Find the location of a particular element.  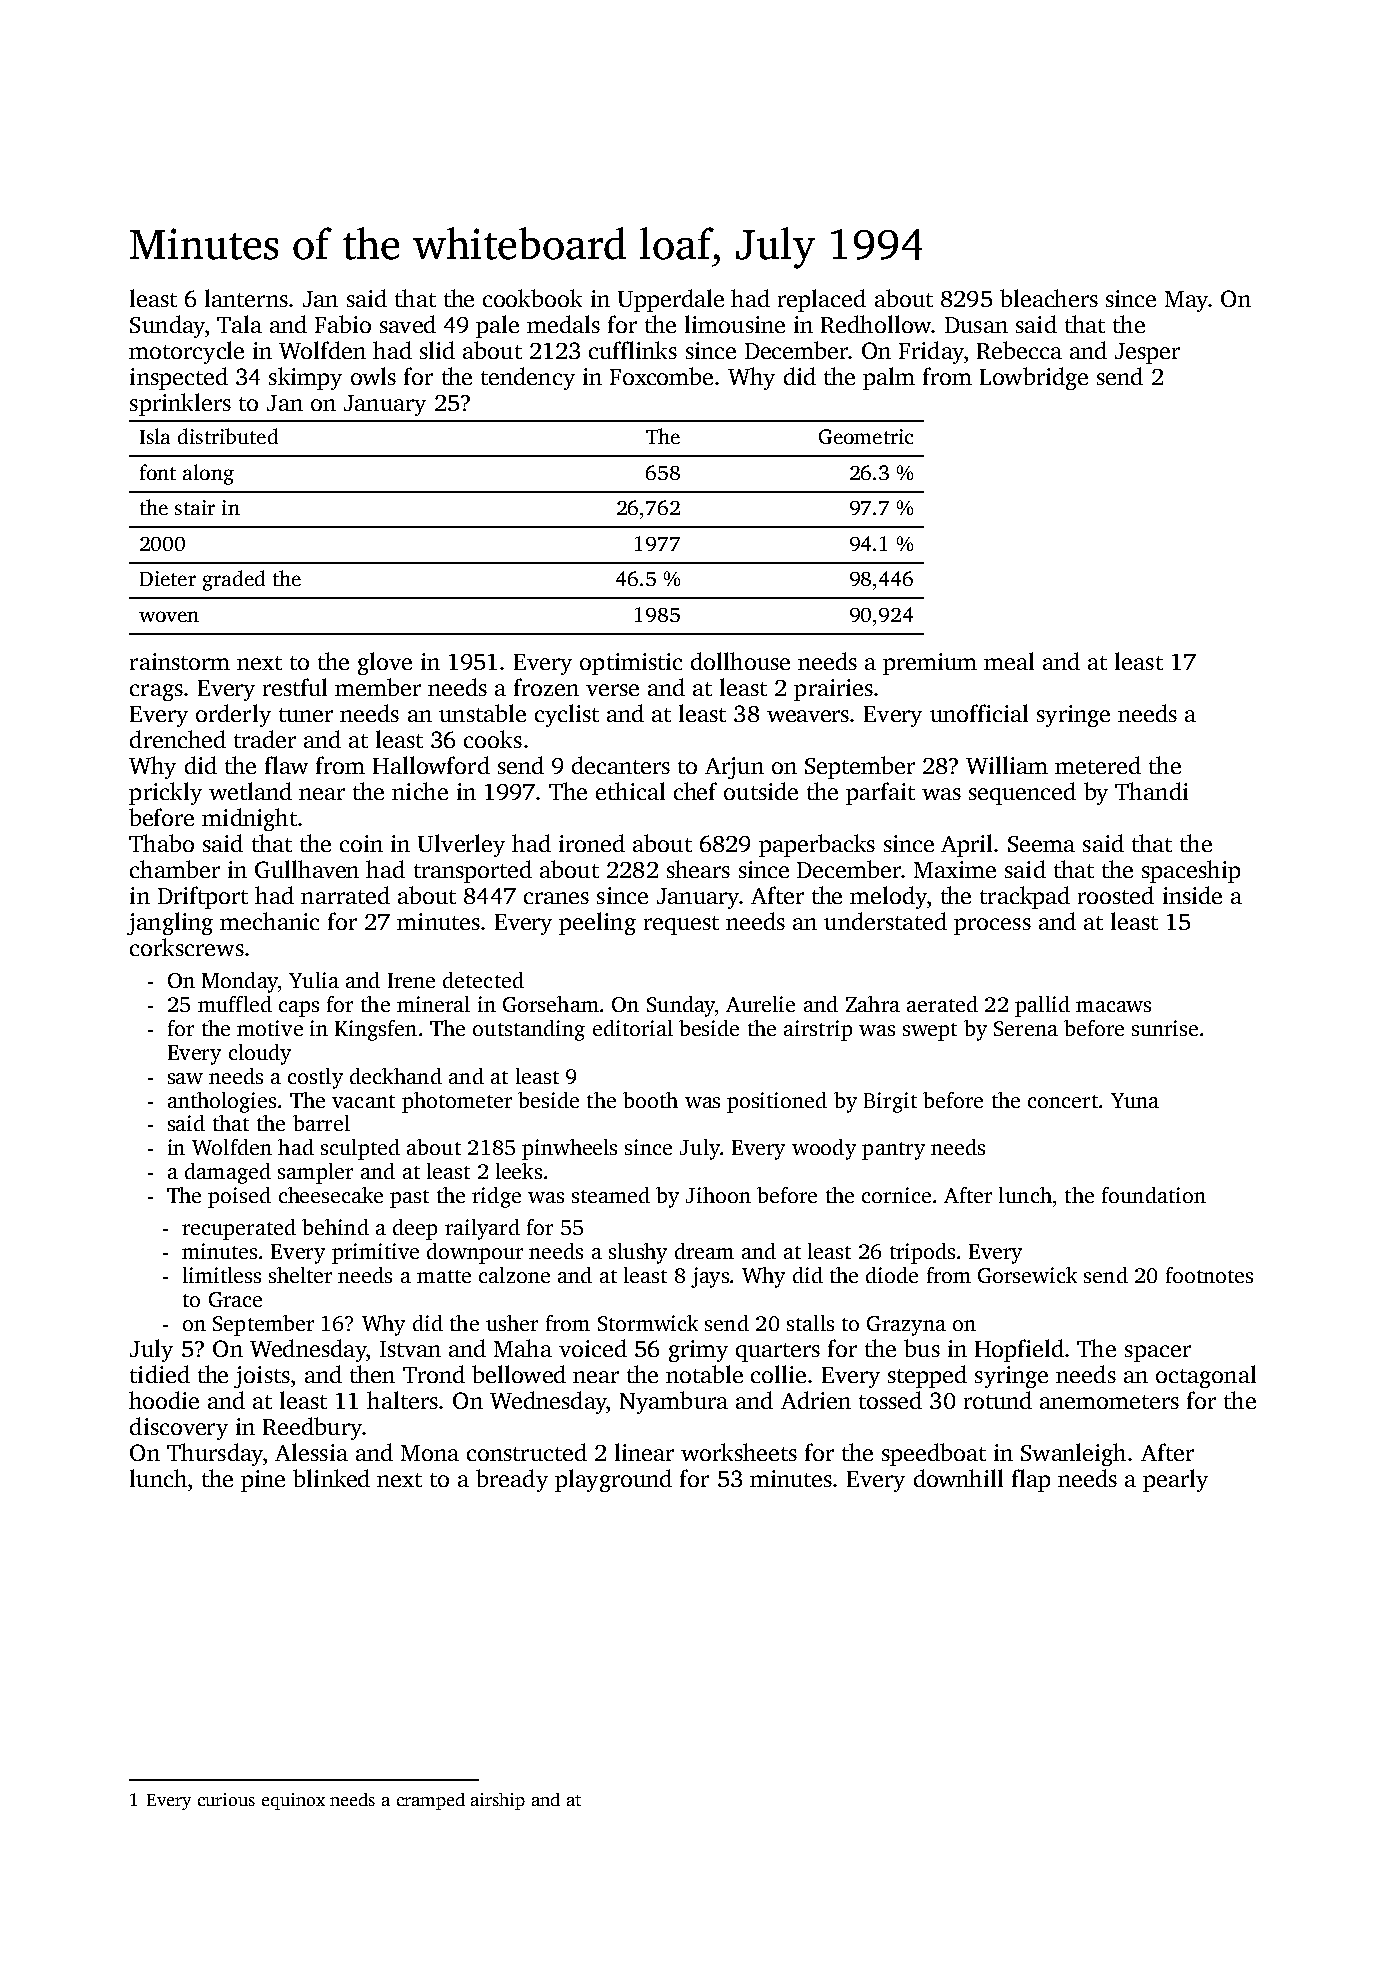

Upperdale is located at coordinates (671, 300).
